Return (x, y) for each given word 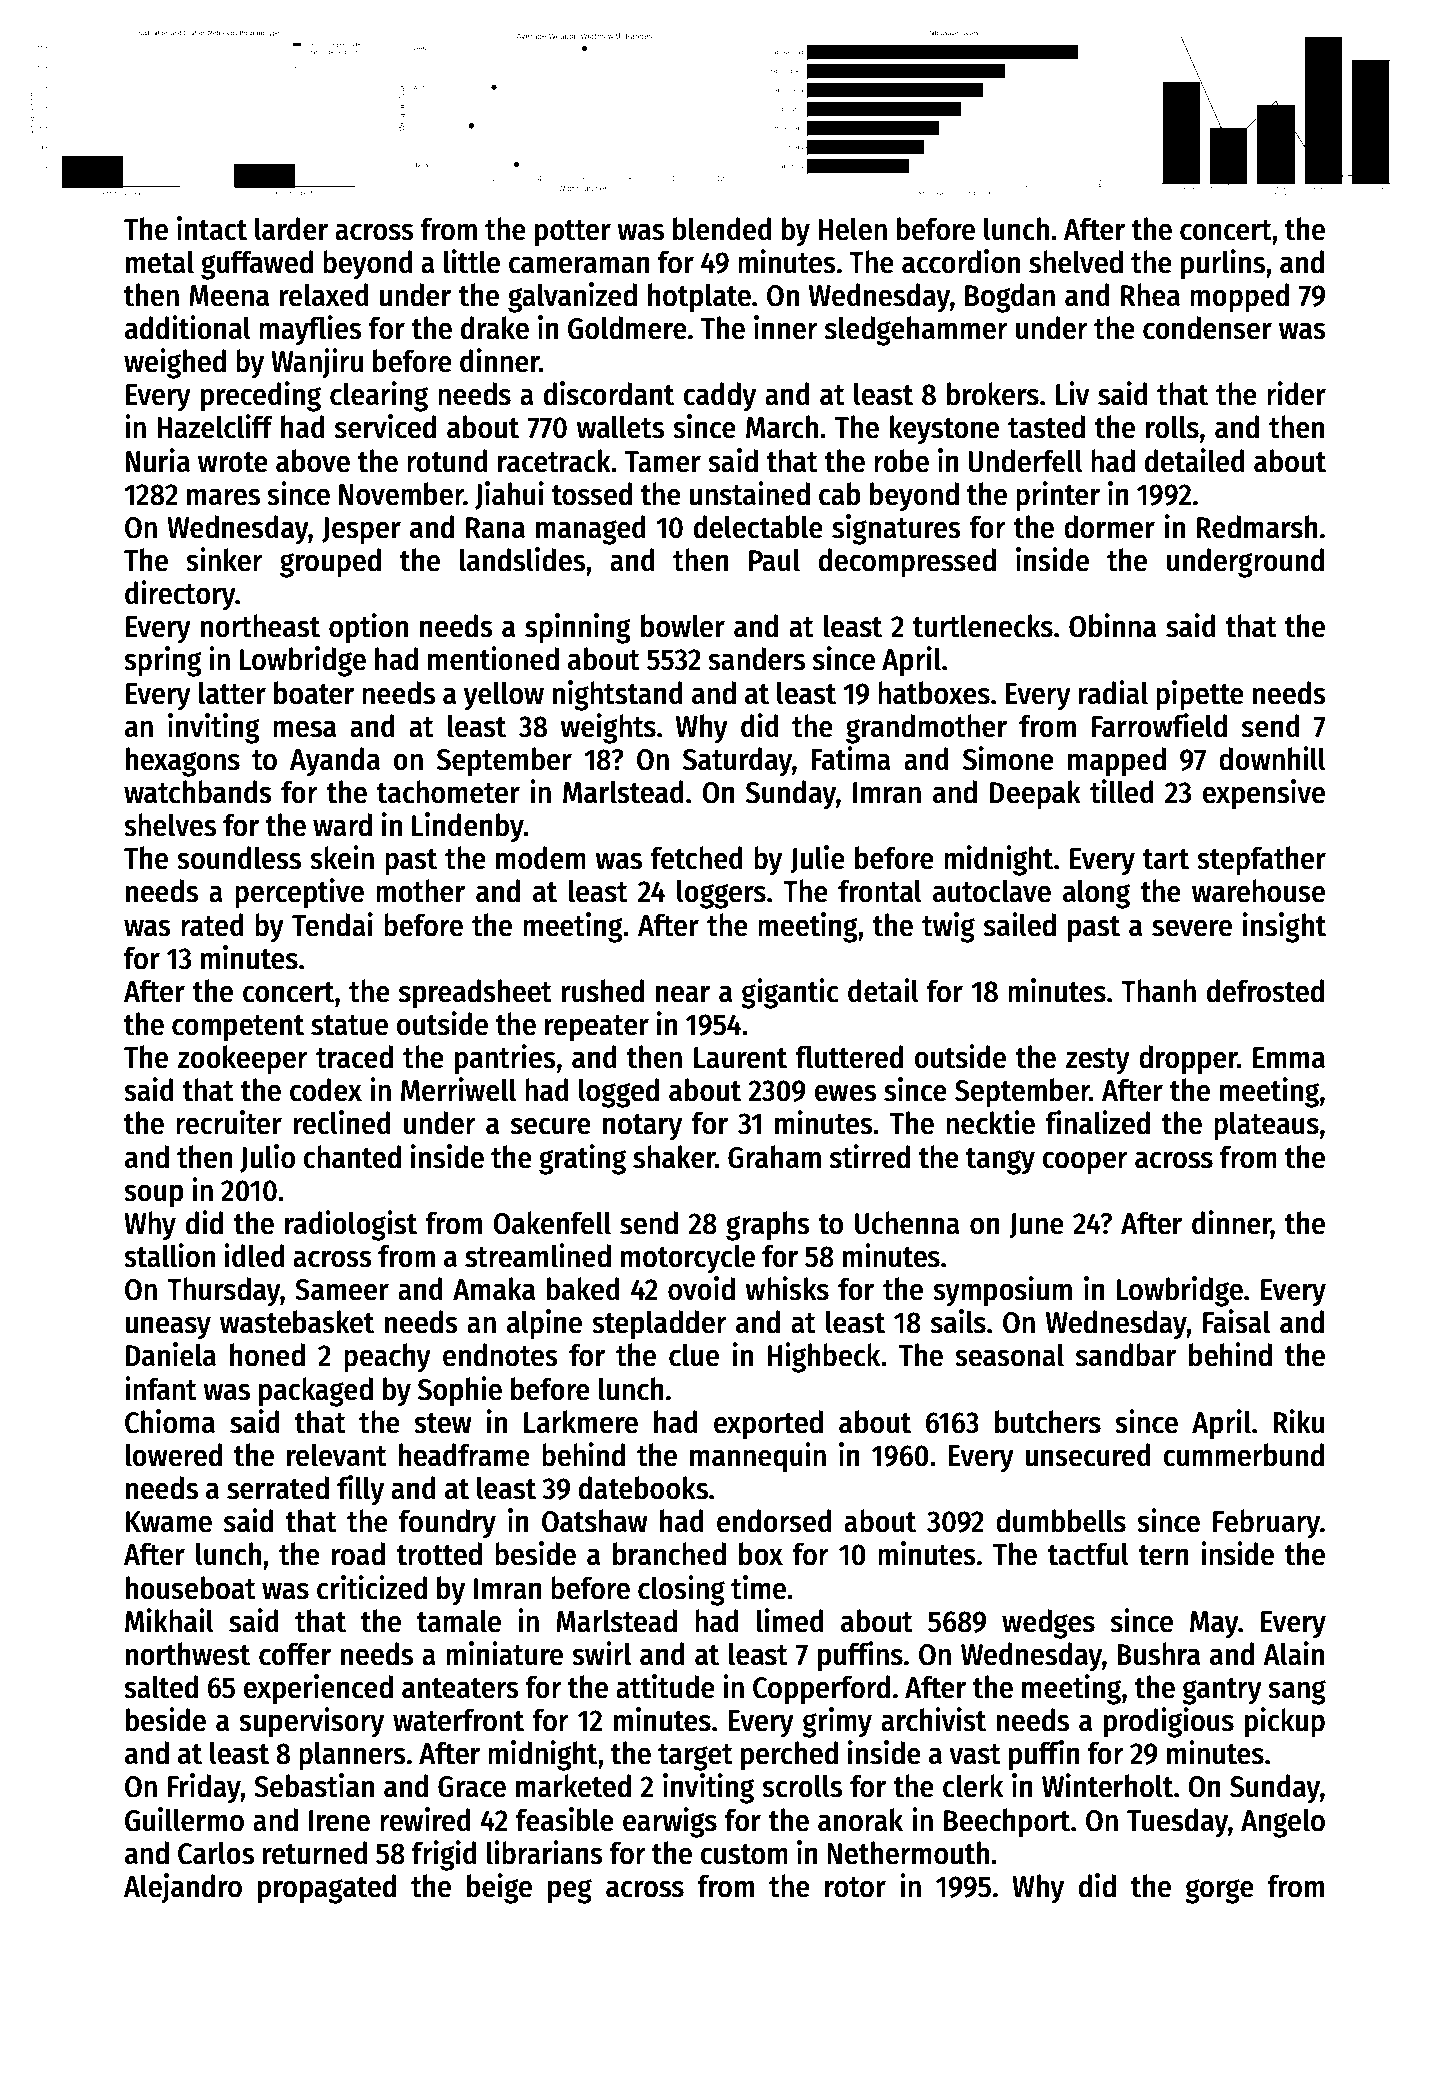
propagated (327, 1889)
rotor (855, 1887)
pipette (1200, 695)
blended (722, 229)
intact (212, 228)
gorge (1219, 1891)
